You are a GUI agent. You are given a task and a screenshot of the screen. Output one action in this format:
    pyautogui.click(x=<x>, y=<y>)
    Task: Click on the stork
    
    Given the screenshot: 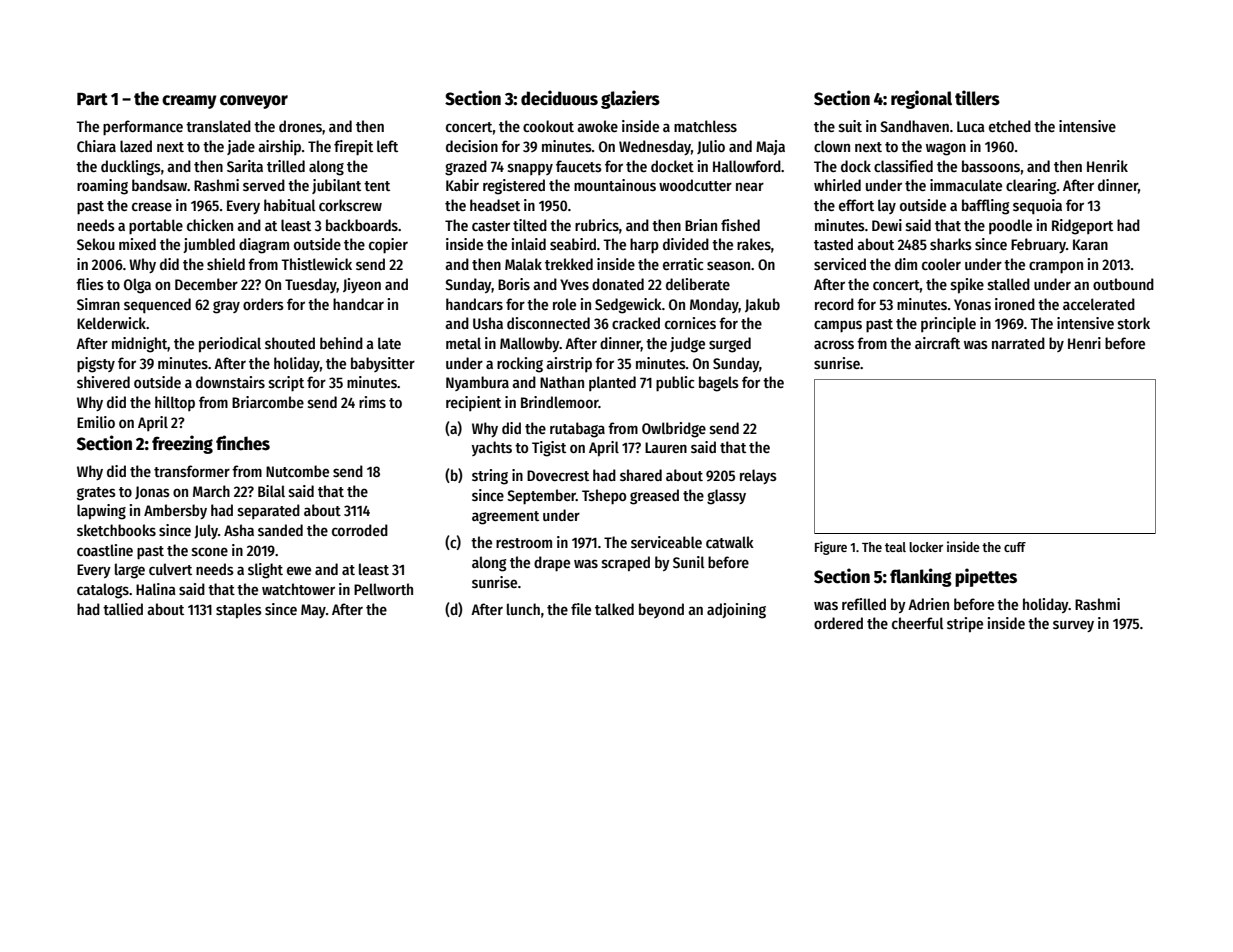 What is the action you would take?
    pyautogui.click(x=1134, y=323)
